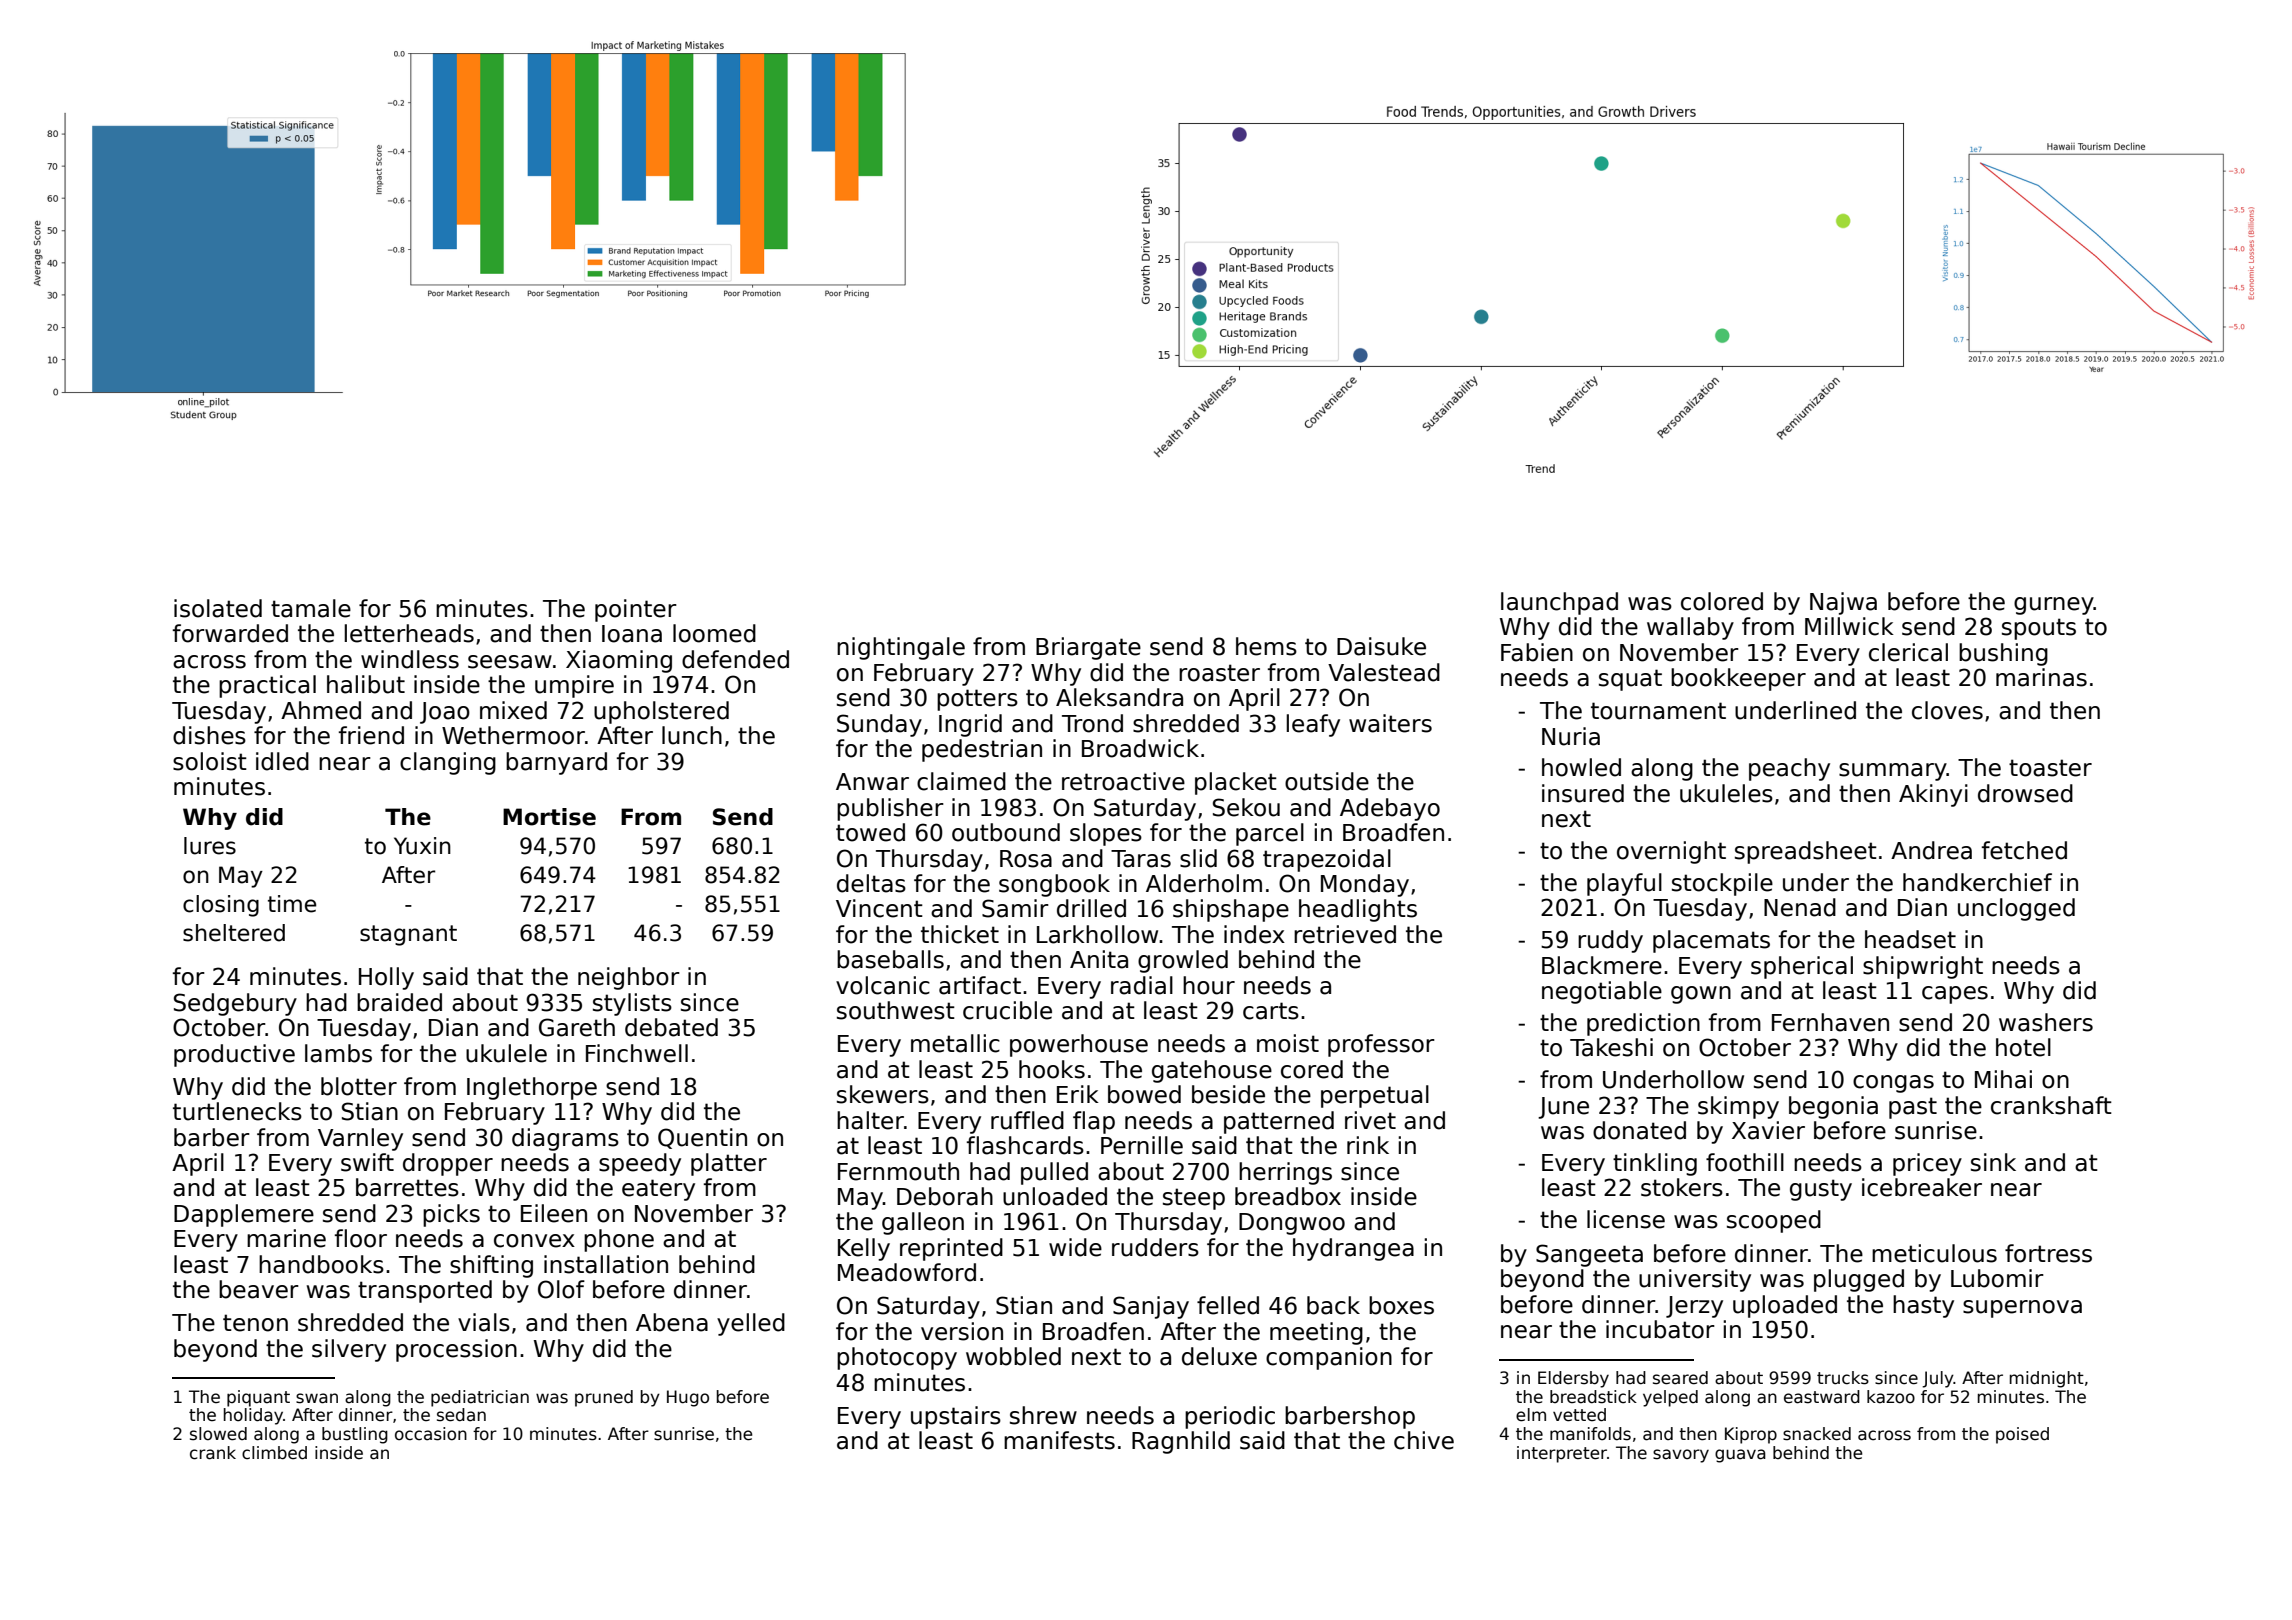 The image size is (2292, 1620). What do you see at coordinates (1559, 603) in the image?
I see `launchpad` at bounding box center [1559, 603].
